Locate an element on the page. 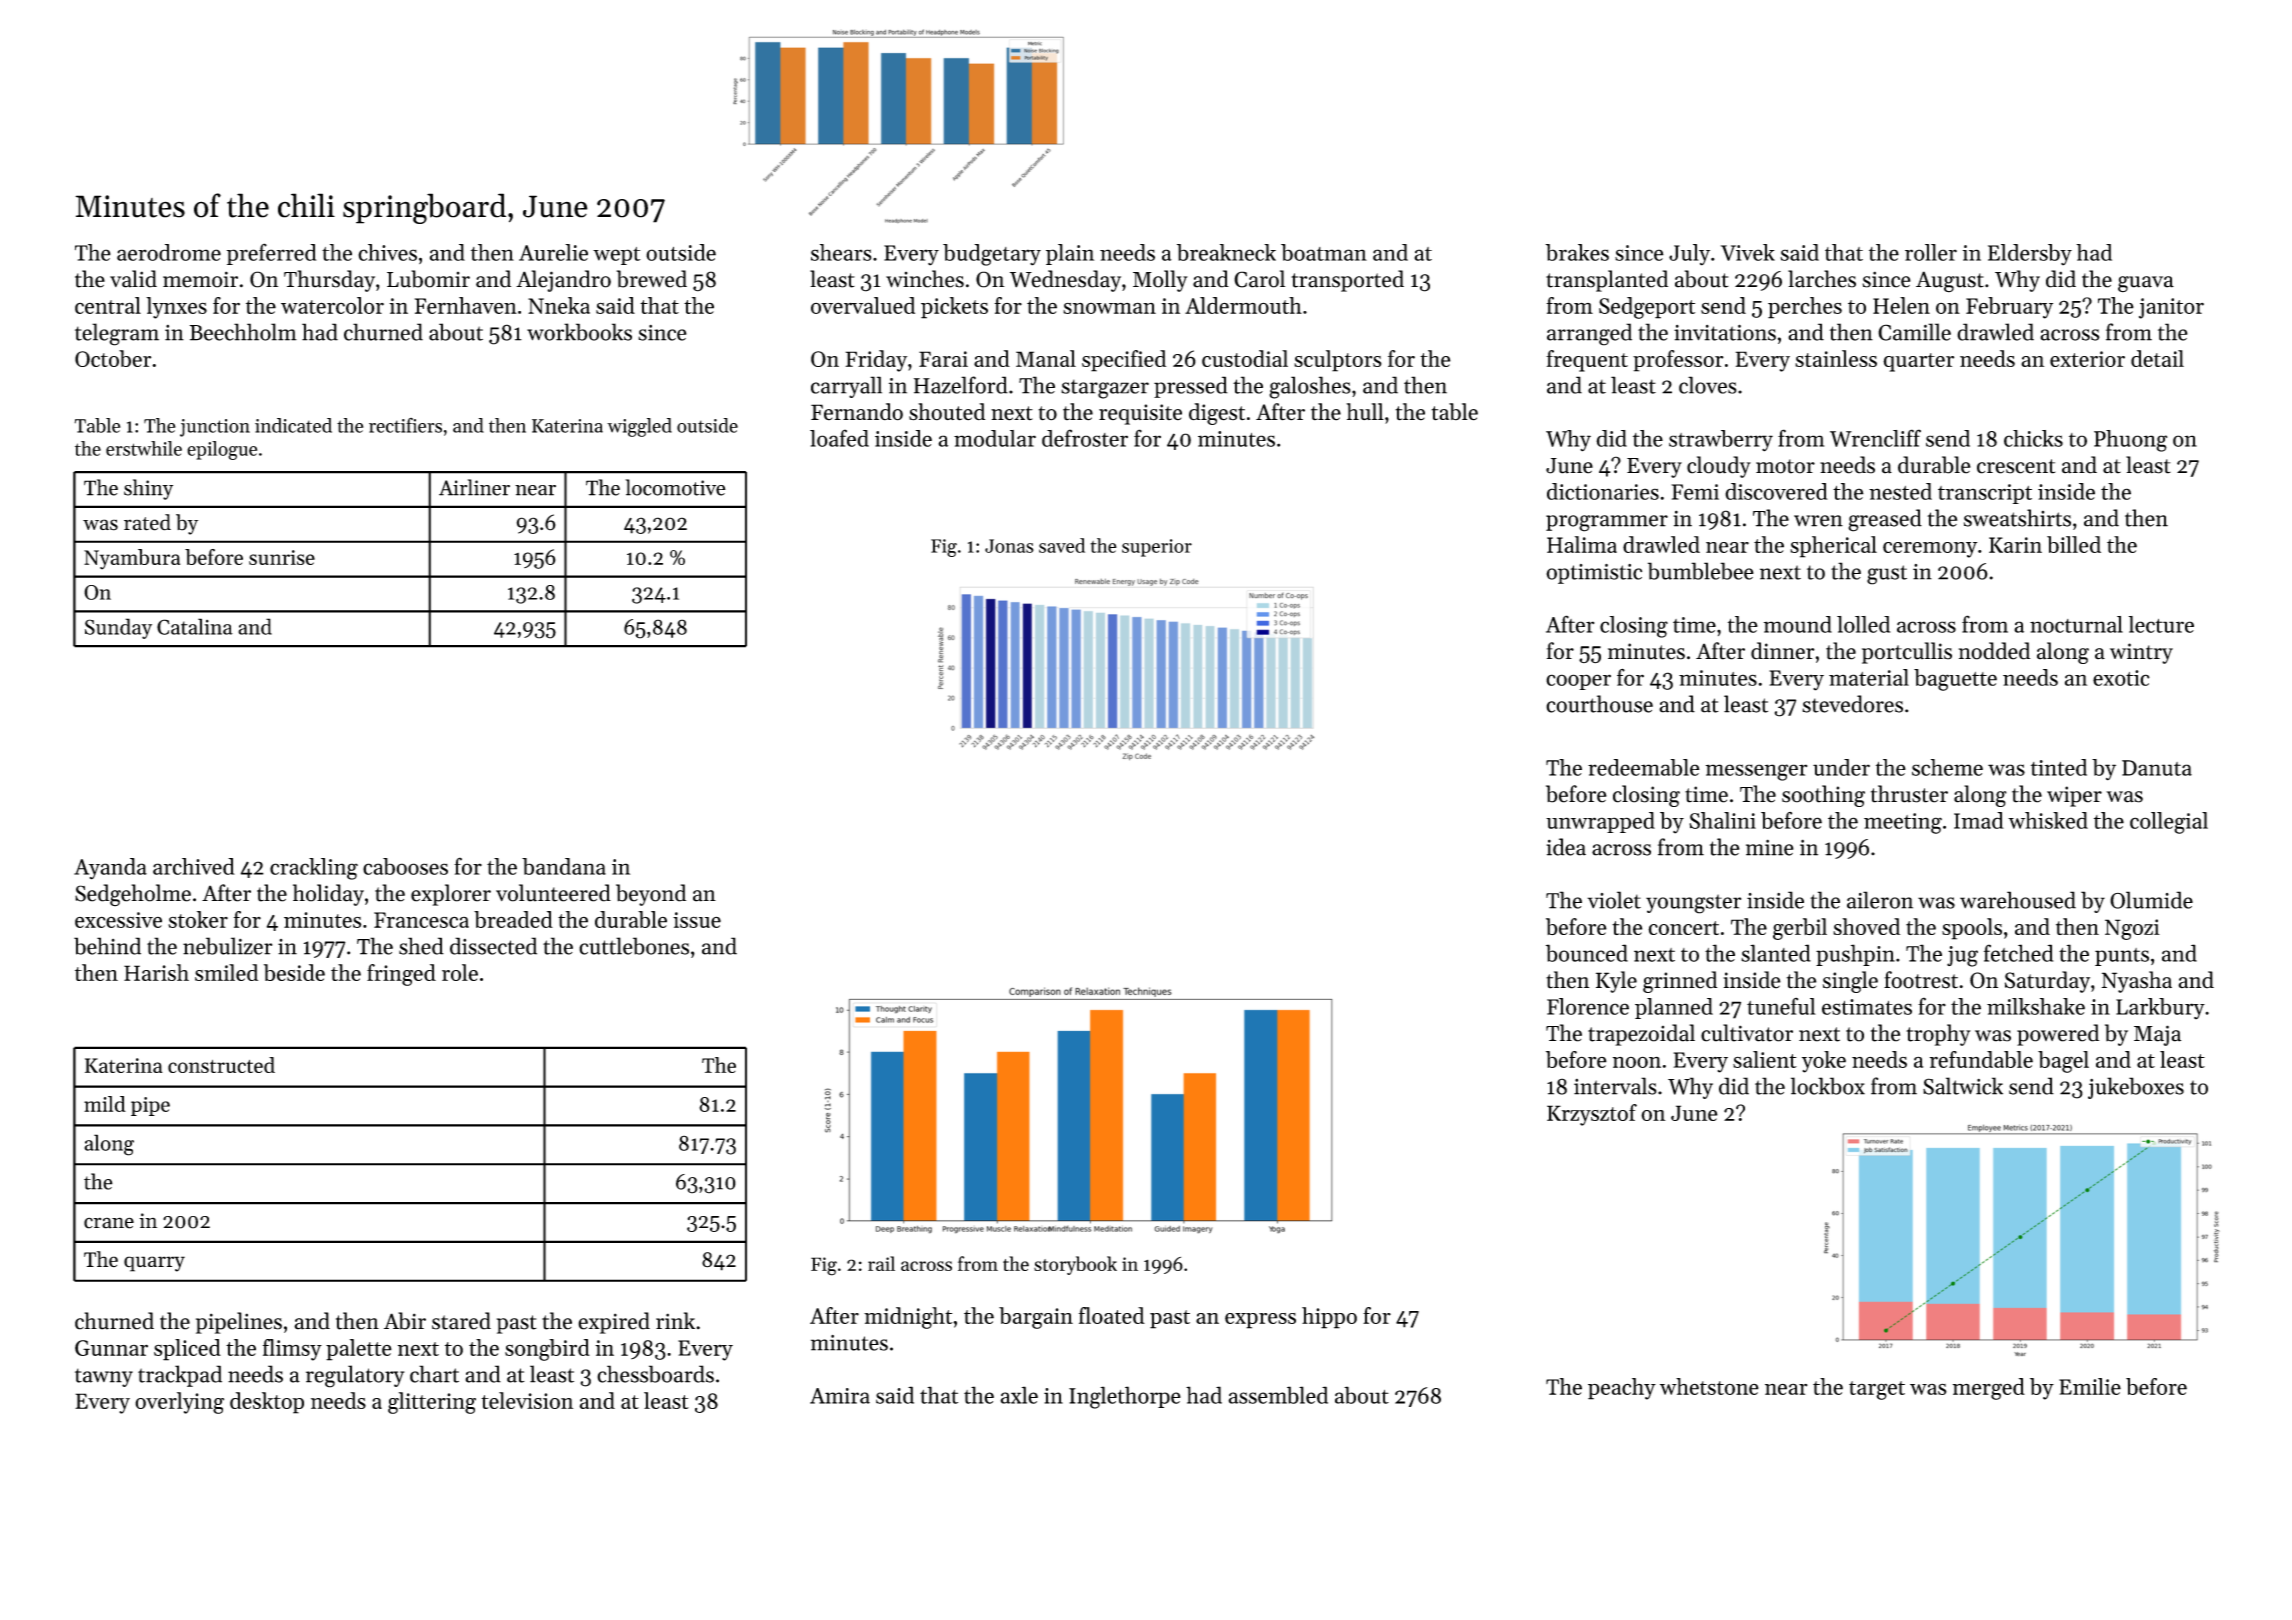 The image size is (2292, 1620). digest is located at coordinates (1217, 414).
